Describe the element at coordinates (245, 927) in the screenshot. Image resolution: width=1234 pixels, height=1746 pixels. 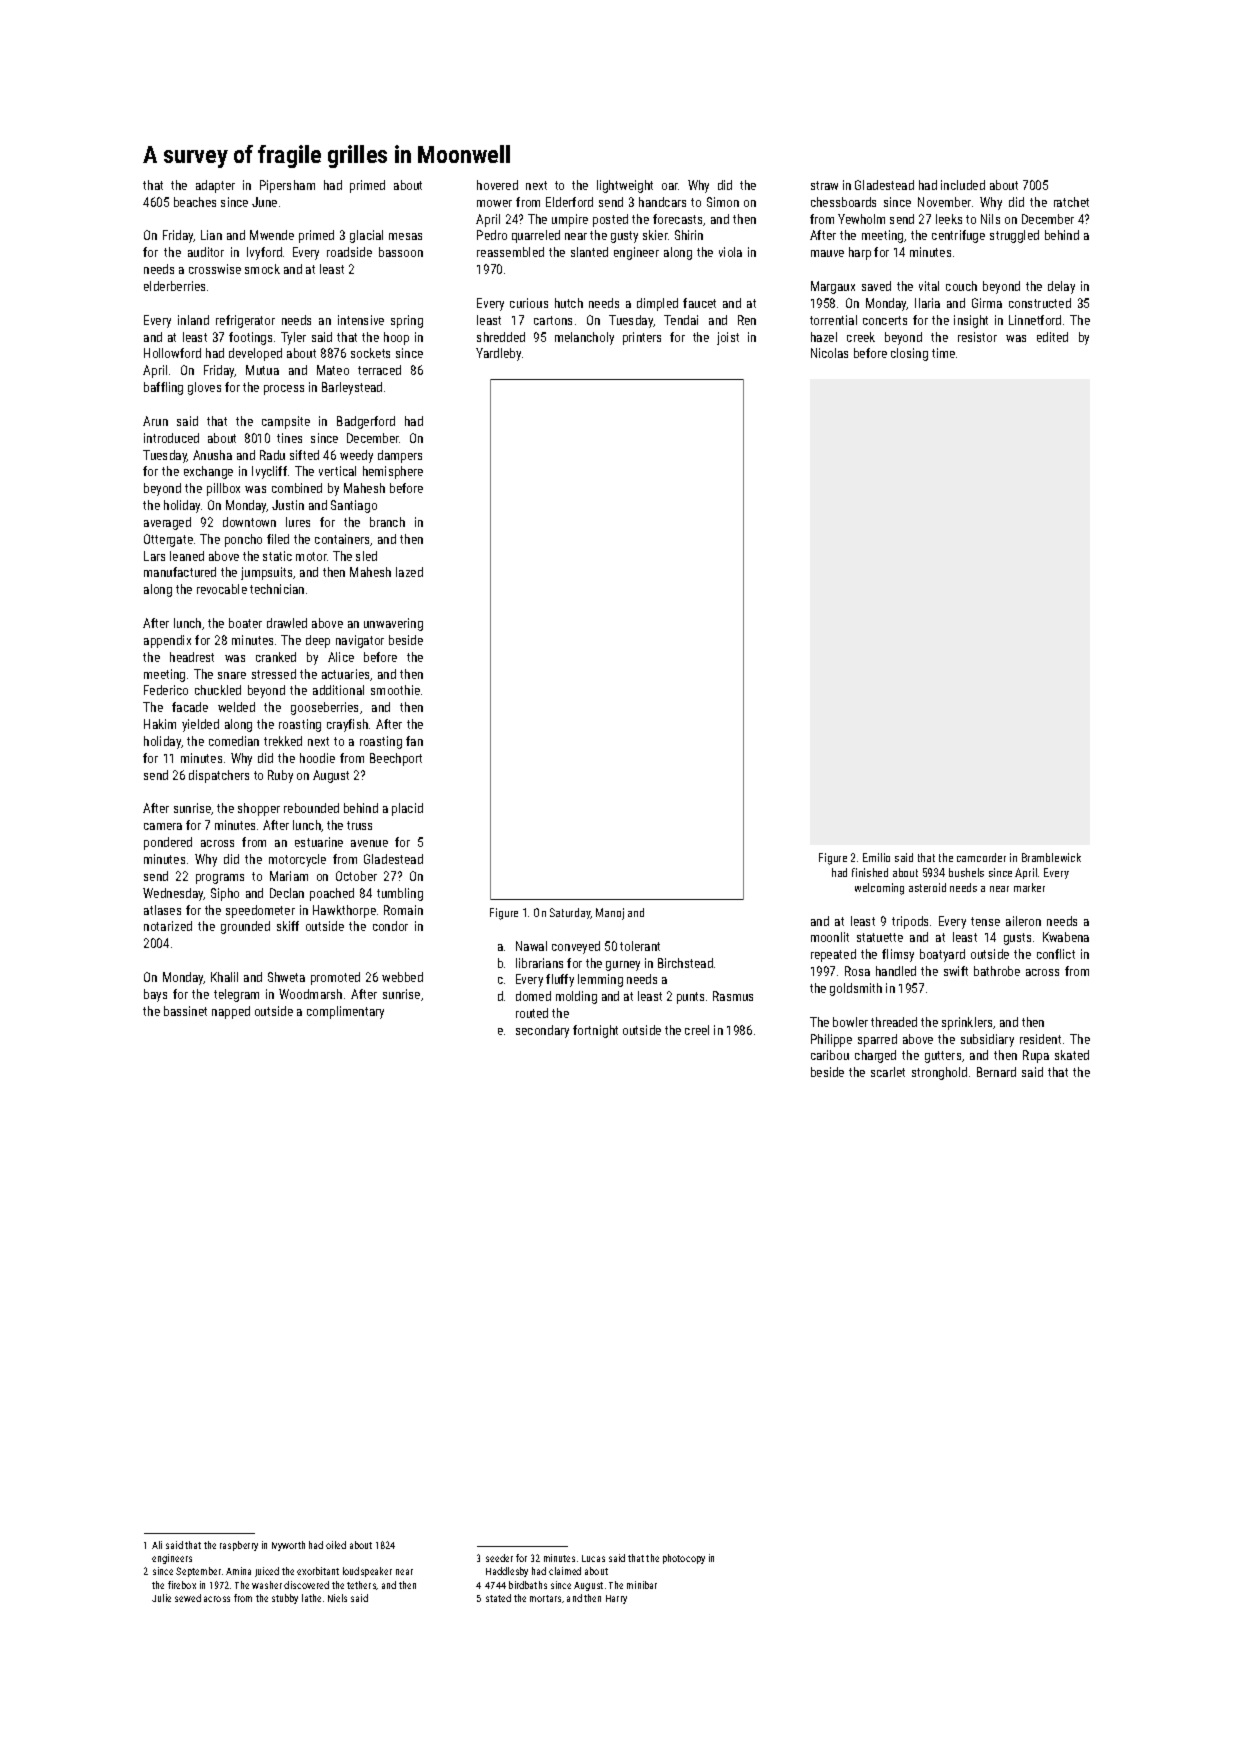
I see `grounded` at that location.
